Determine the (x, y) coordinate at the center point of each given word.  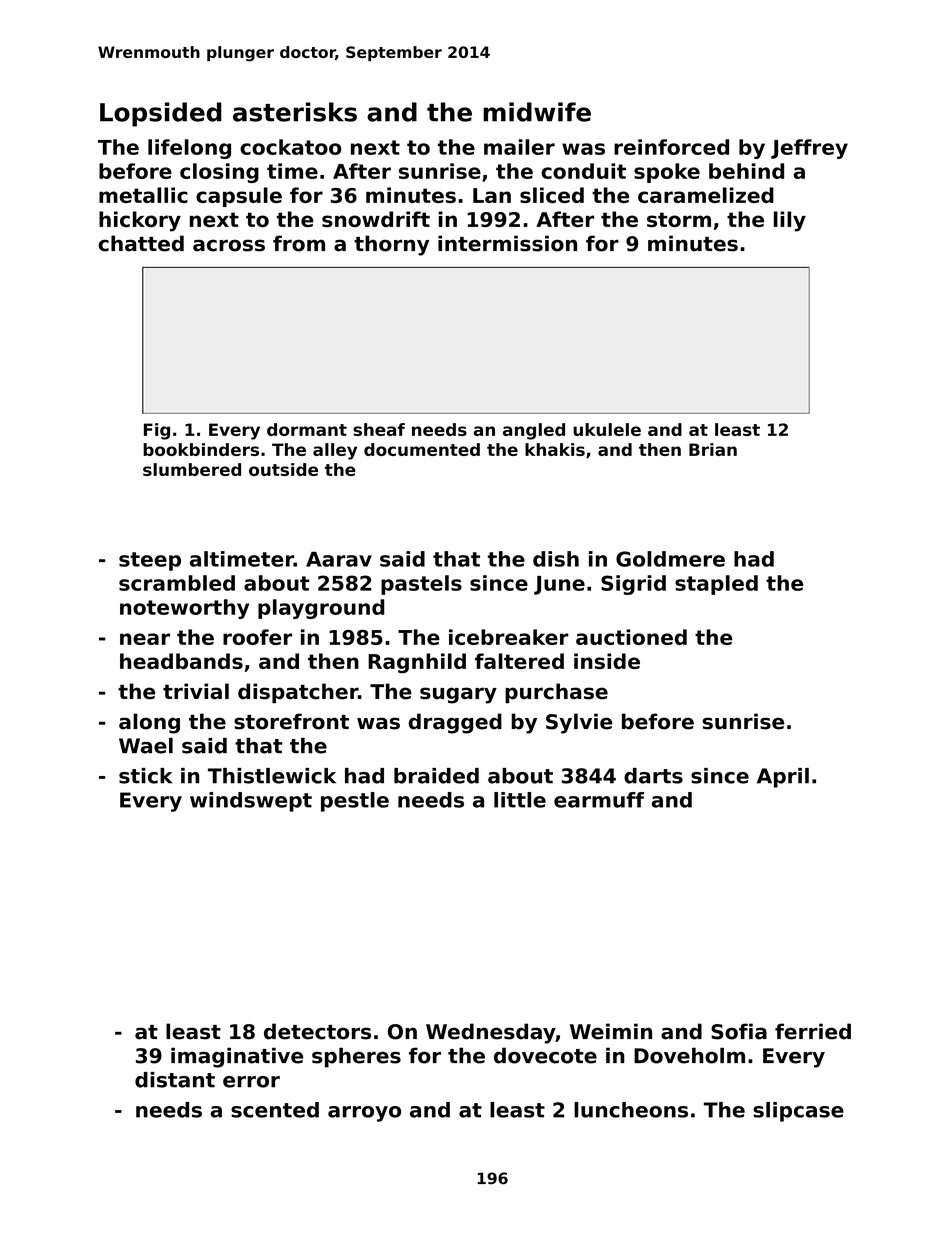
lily (790, 221)
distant (175, 1080)
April (783, 778)
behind (746, 171)
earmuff (599, 800)
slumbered (192, 469)
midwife (537, 112)
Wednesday (491, 1033)
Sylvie (579, 723)
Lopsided (160, 114)
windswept (251, 802)
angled (534, 431)
